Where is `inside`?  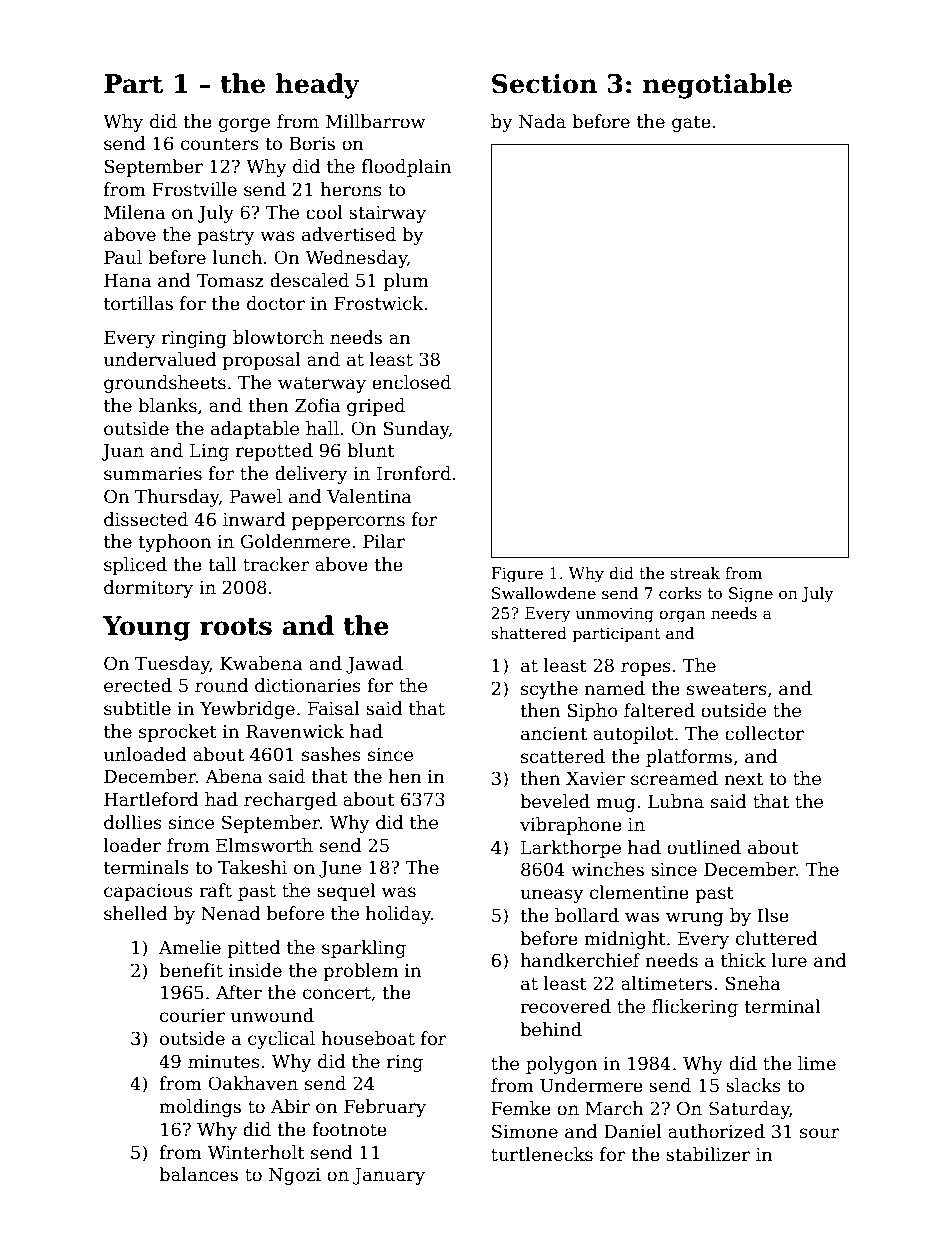 inside is located at coordinates (255, 970).
